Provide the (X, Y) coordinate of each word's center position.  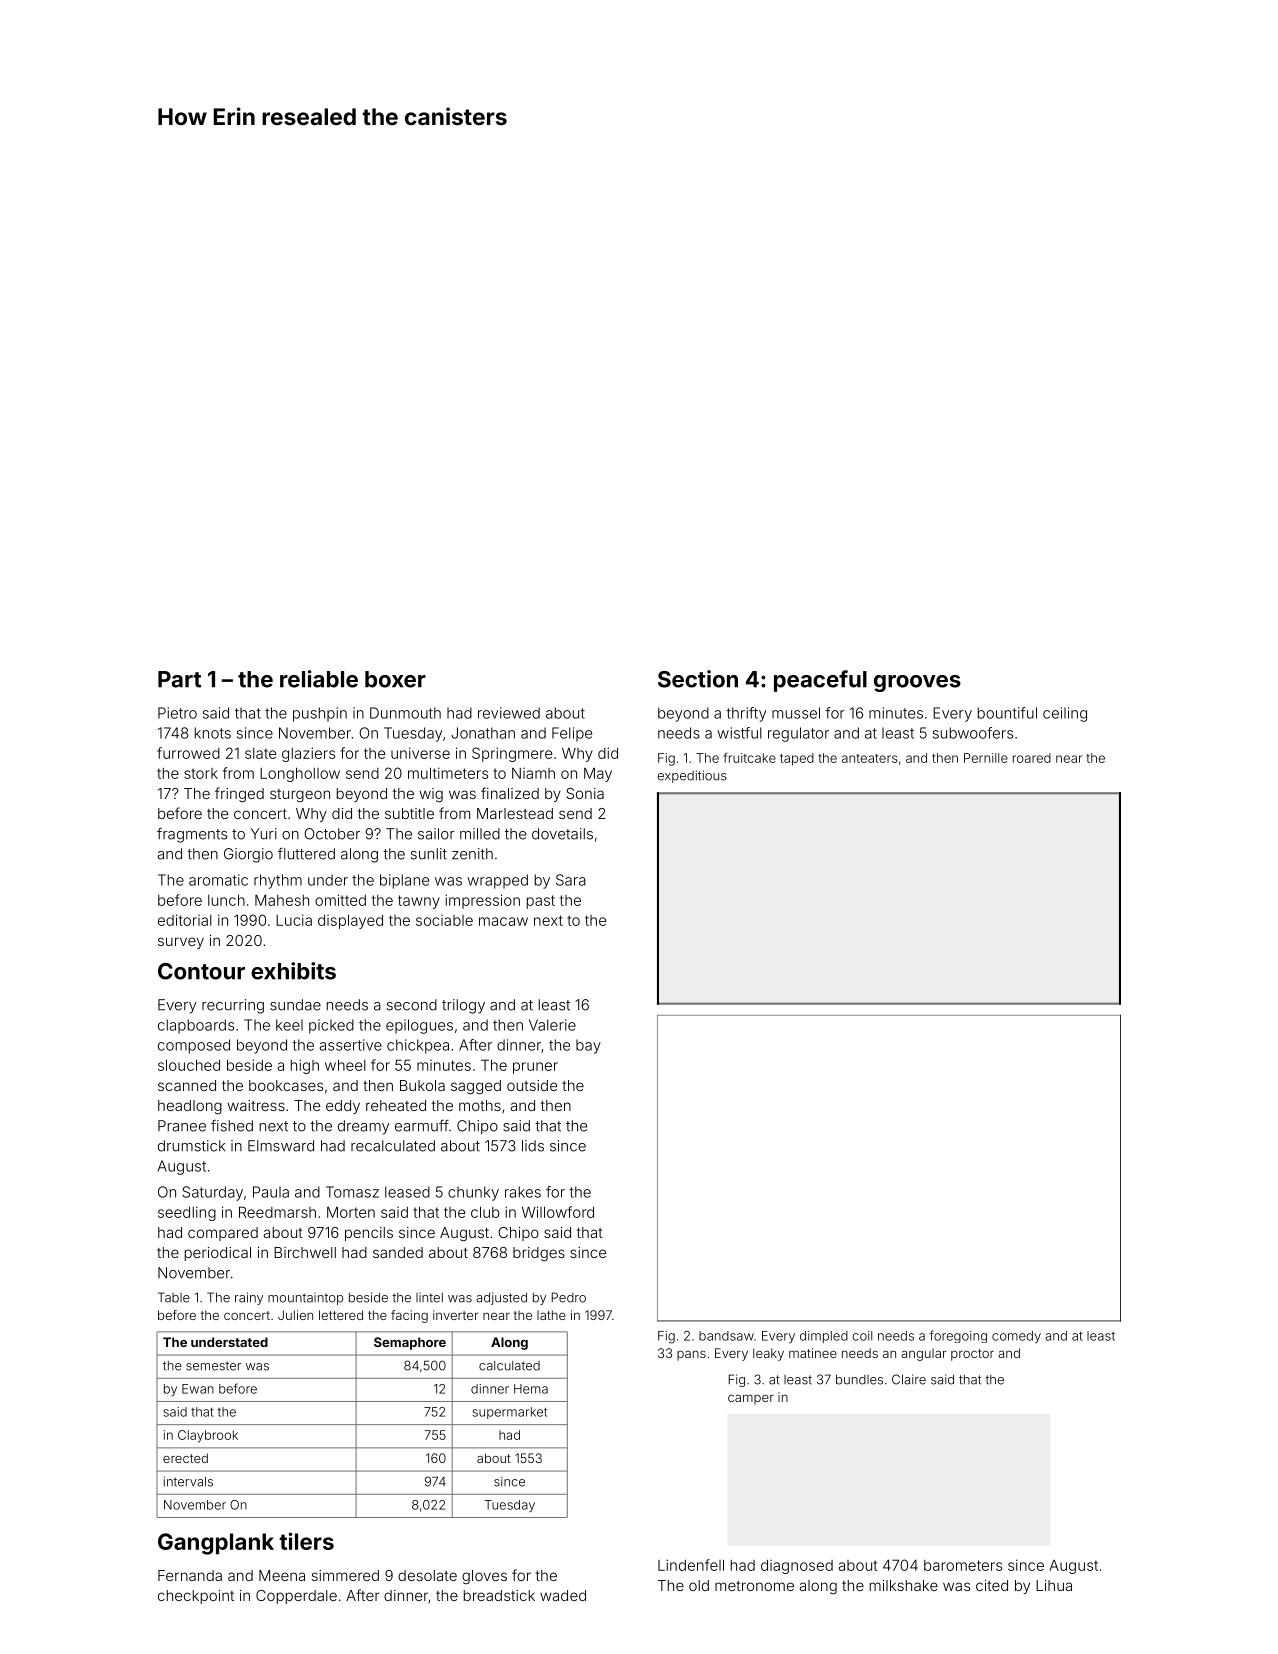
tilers (306, 1541)
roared (1032, 758)
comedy (1016, 1337)
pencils (369, 1234)
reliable (319, 679)
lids (533, 1146)
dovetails (562, 834)
